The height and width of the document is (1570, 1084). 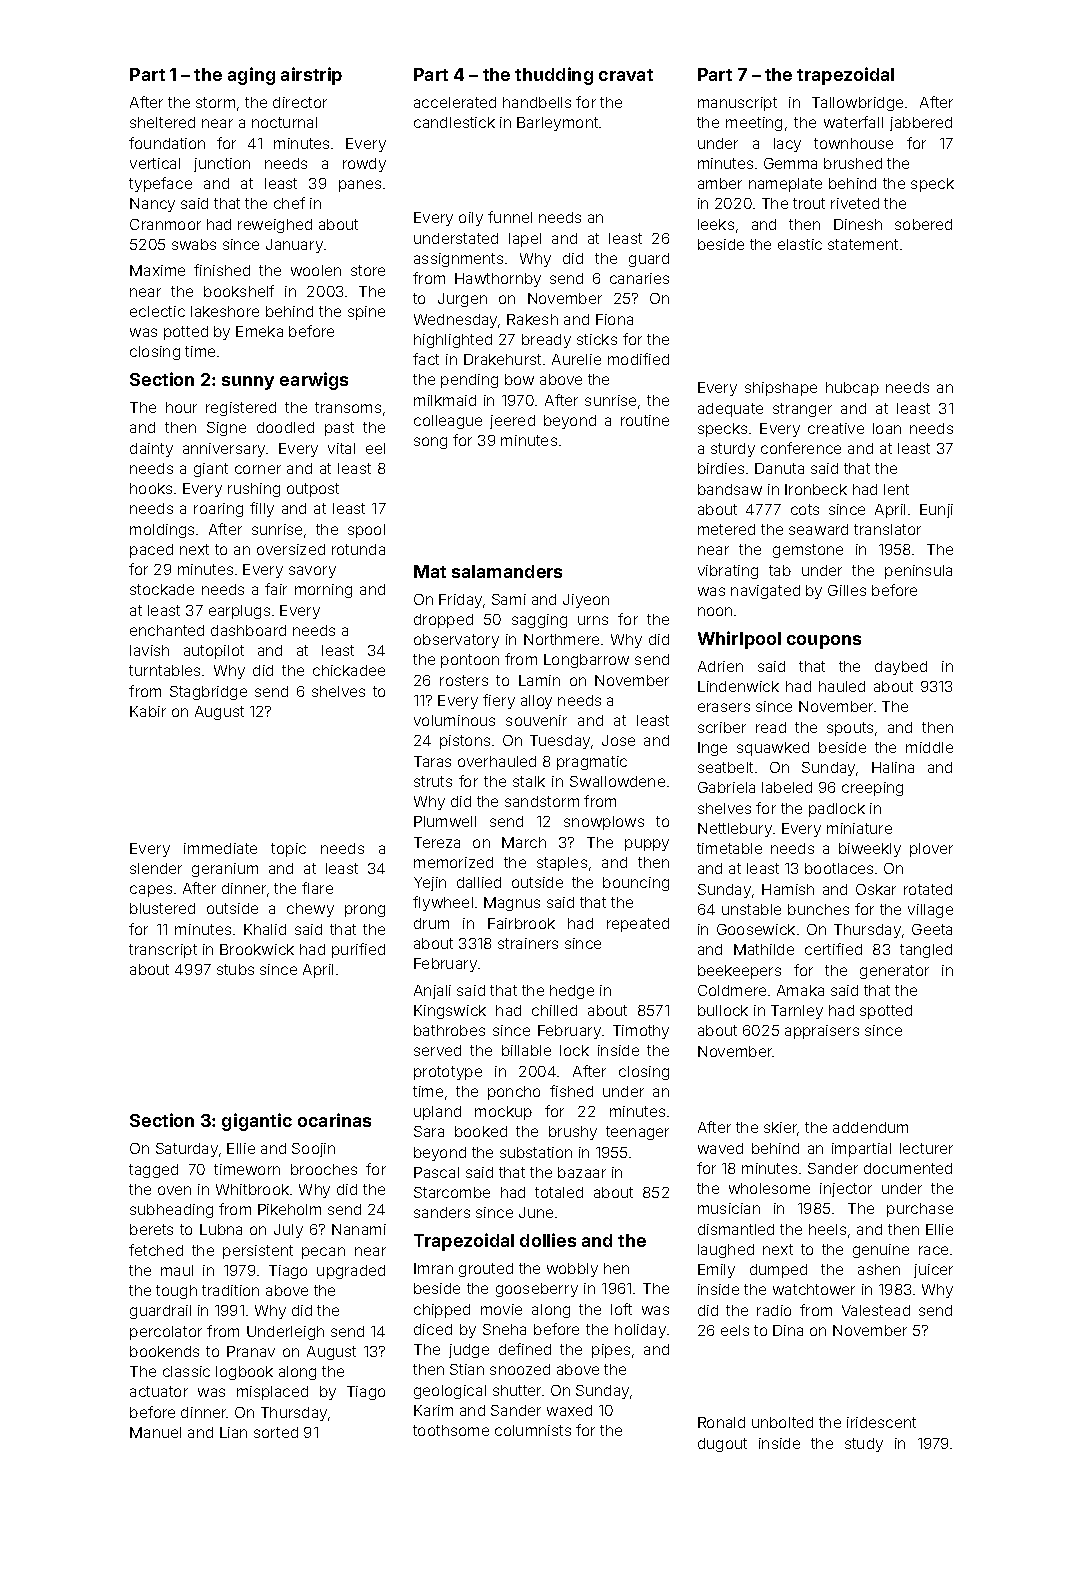 I want to click on Lian, so click(x=233, y=1432).
